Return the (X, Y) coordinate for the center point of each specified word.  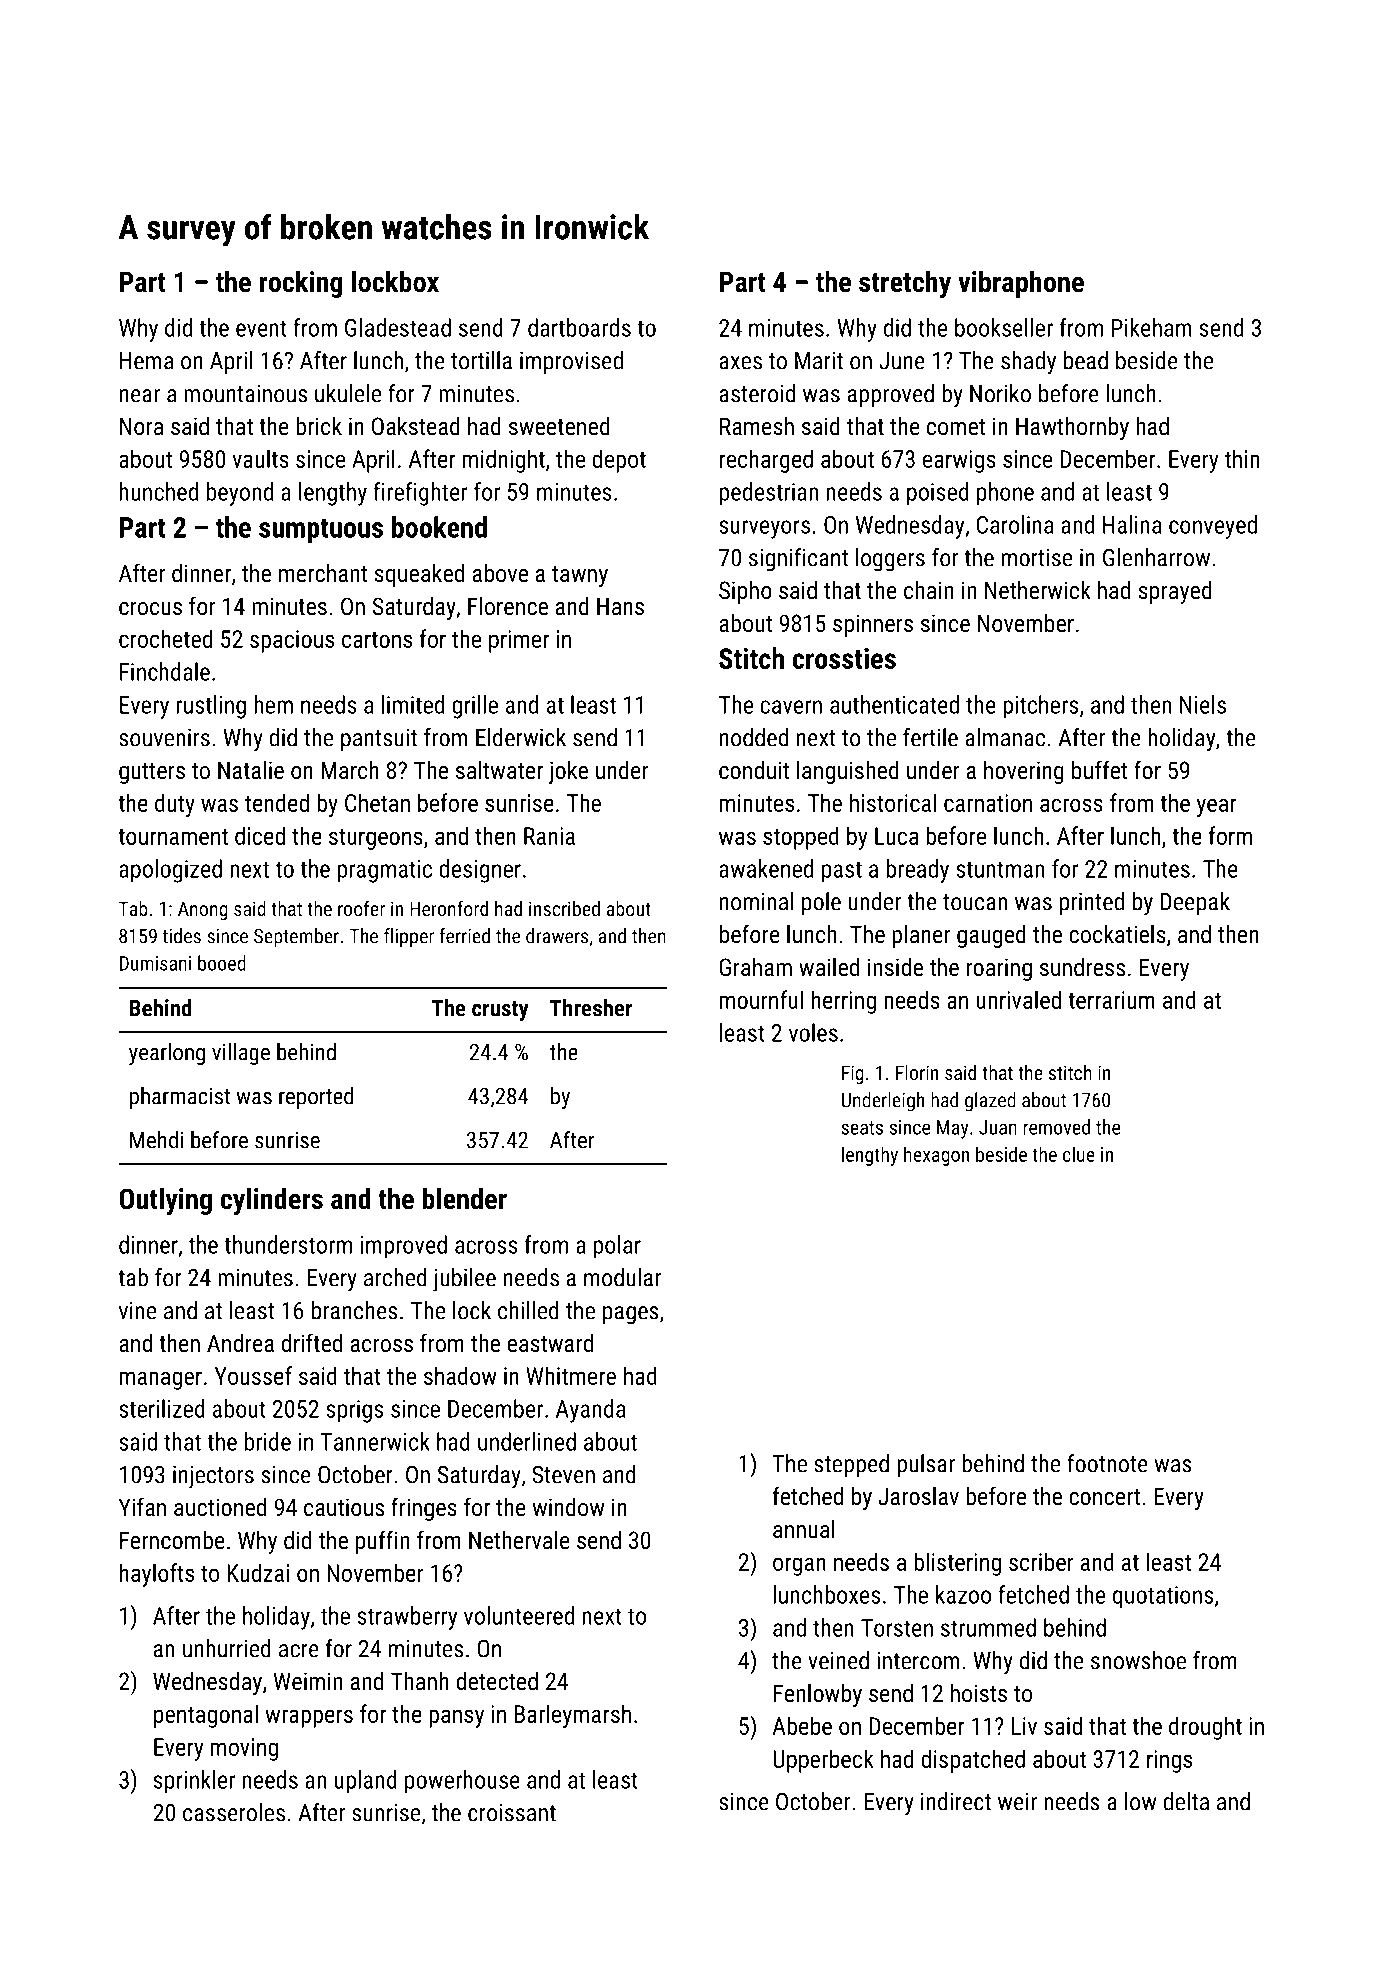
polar (617, 1247)
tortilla (481, 360)
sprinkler (194, 1782)
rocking (301, 284)
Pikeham (1152, 327)
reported (316, 1098)
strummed (988, 1627)
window (568, 1507)
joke (568, 772)
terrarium (1111, 1000)
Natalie (251, 770)
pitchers (1040, 707)
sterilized (162, 1408)
